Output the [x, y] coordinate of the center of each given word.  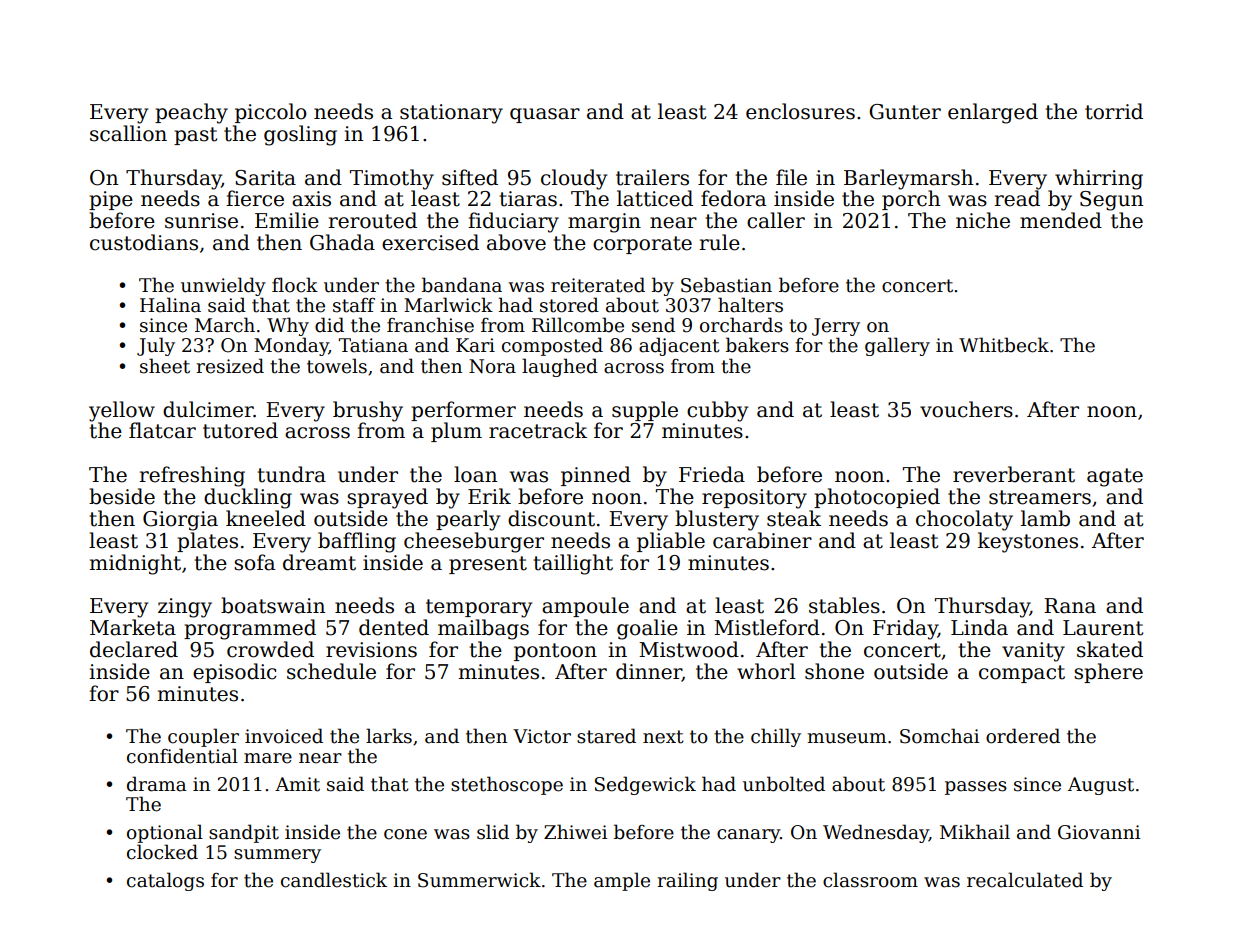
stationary [451, 114]
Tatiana [373, 345]
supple [645, 411]
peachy [191, 113]
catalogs [165, 881]
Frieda [712, 474]
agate [1115, 477]
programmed [250, 629]
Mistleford [767, 627]
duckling [248, 498]
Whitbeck [1004, 345]
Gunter [905, 112]
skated [1110, 649]
